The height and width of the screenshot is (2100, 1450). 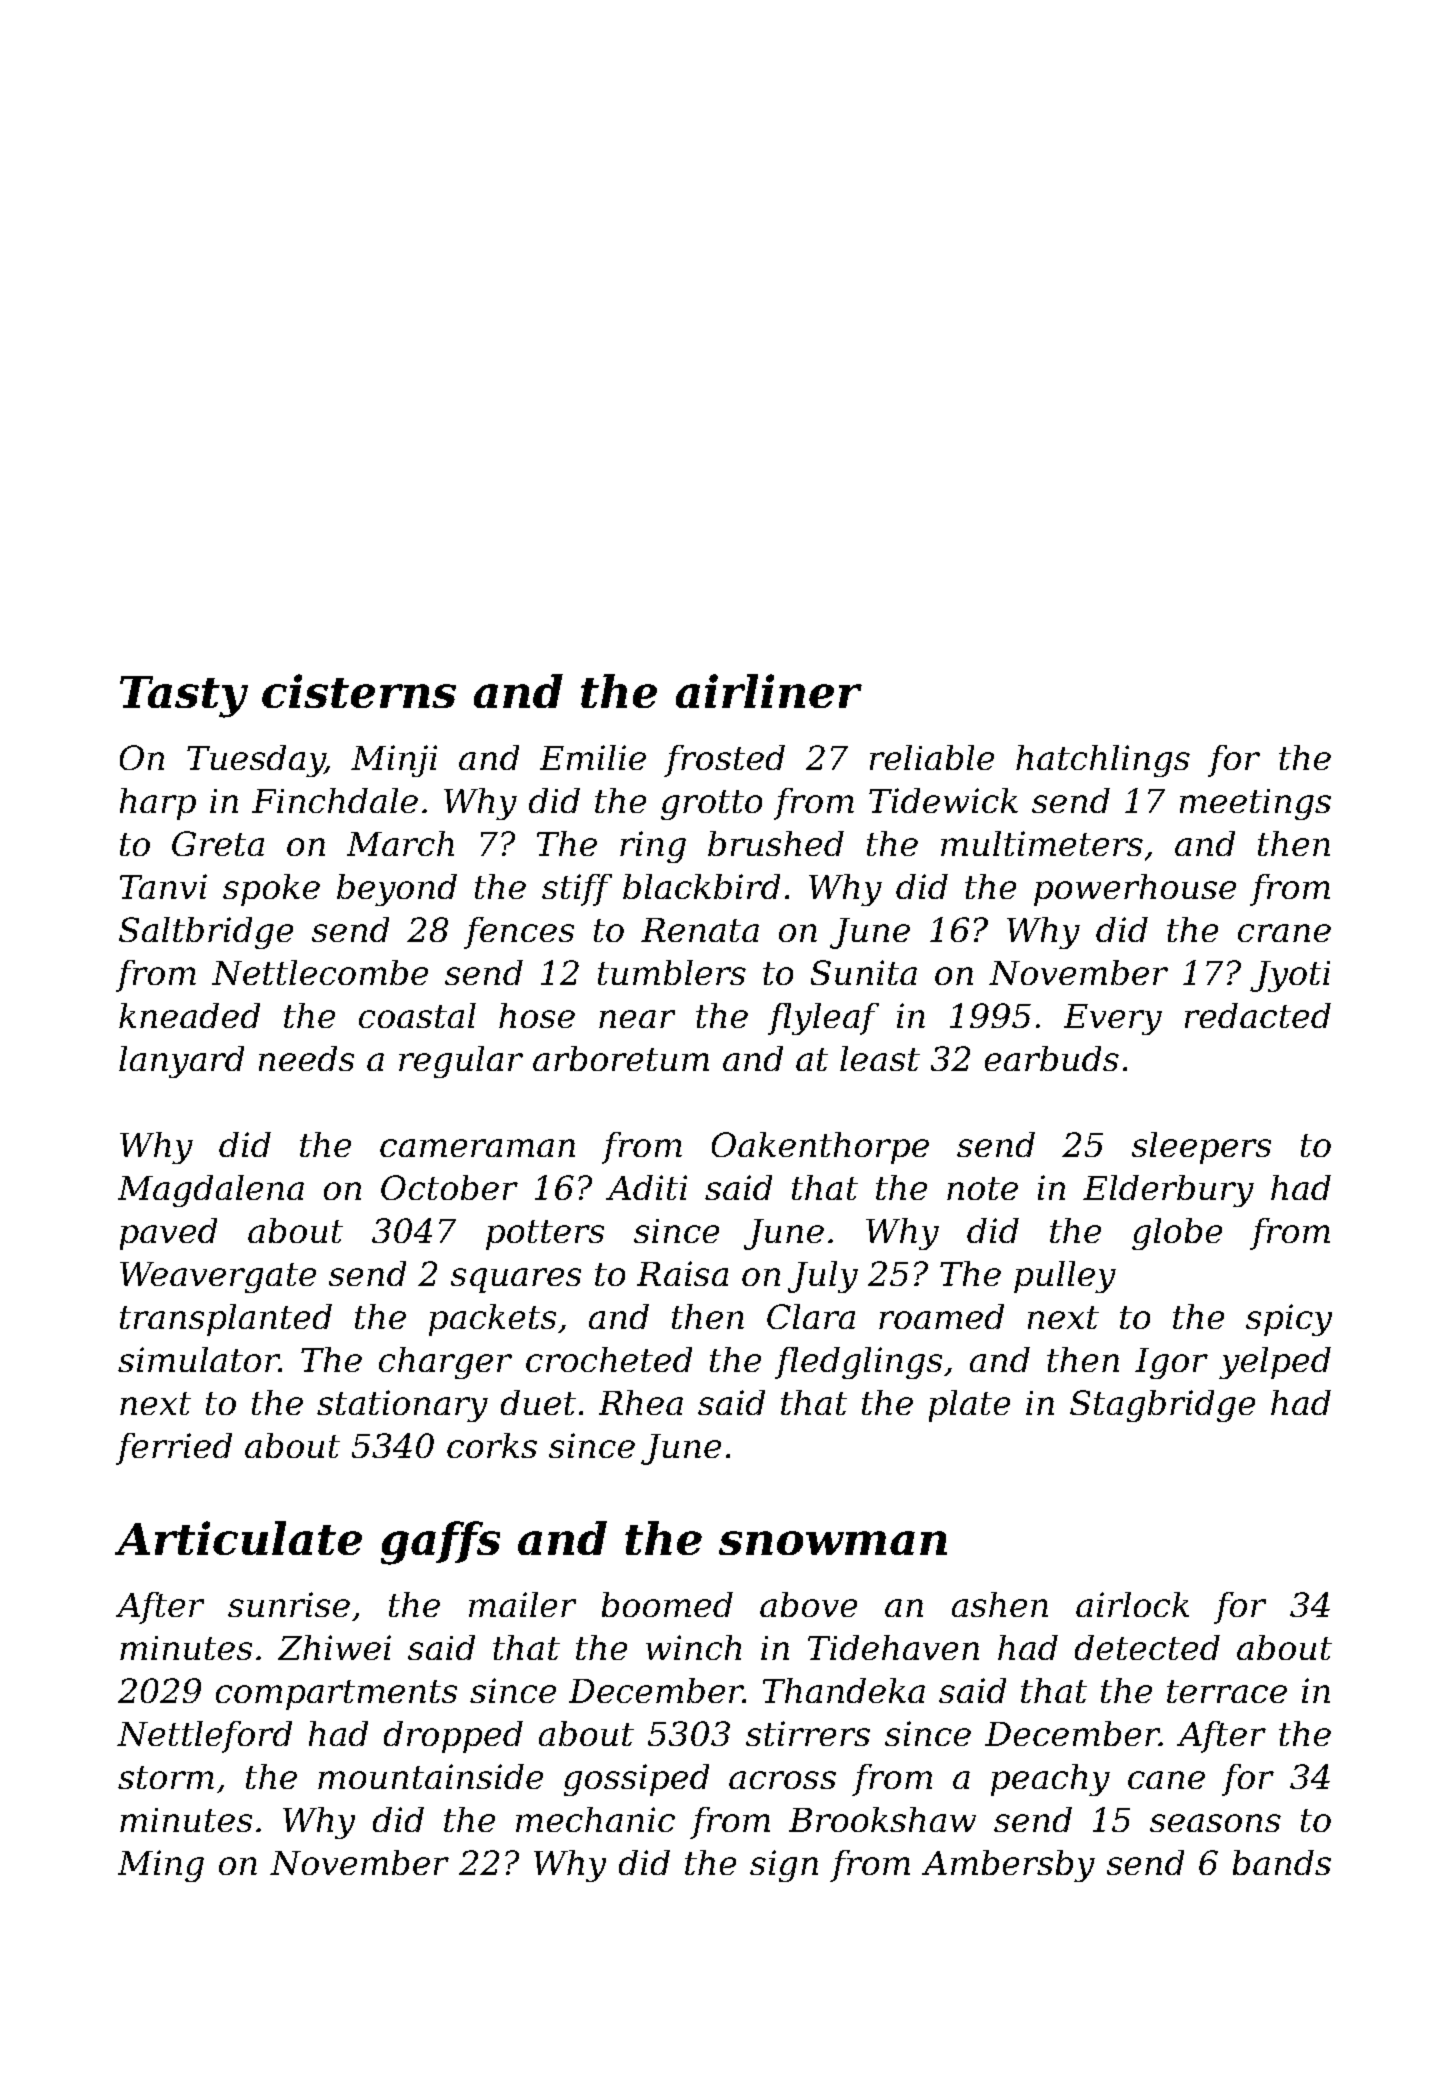 What do you see at coordinates (969, 1406) in the screenshot?
I see `plate` at bounding box center [969, 1406].
